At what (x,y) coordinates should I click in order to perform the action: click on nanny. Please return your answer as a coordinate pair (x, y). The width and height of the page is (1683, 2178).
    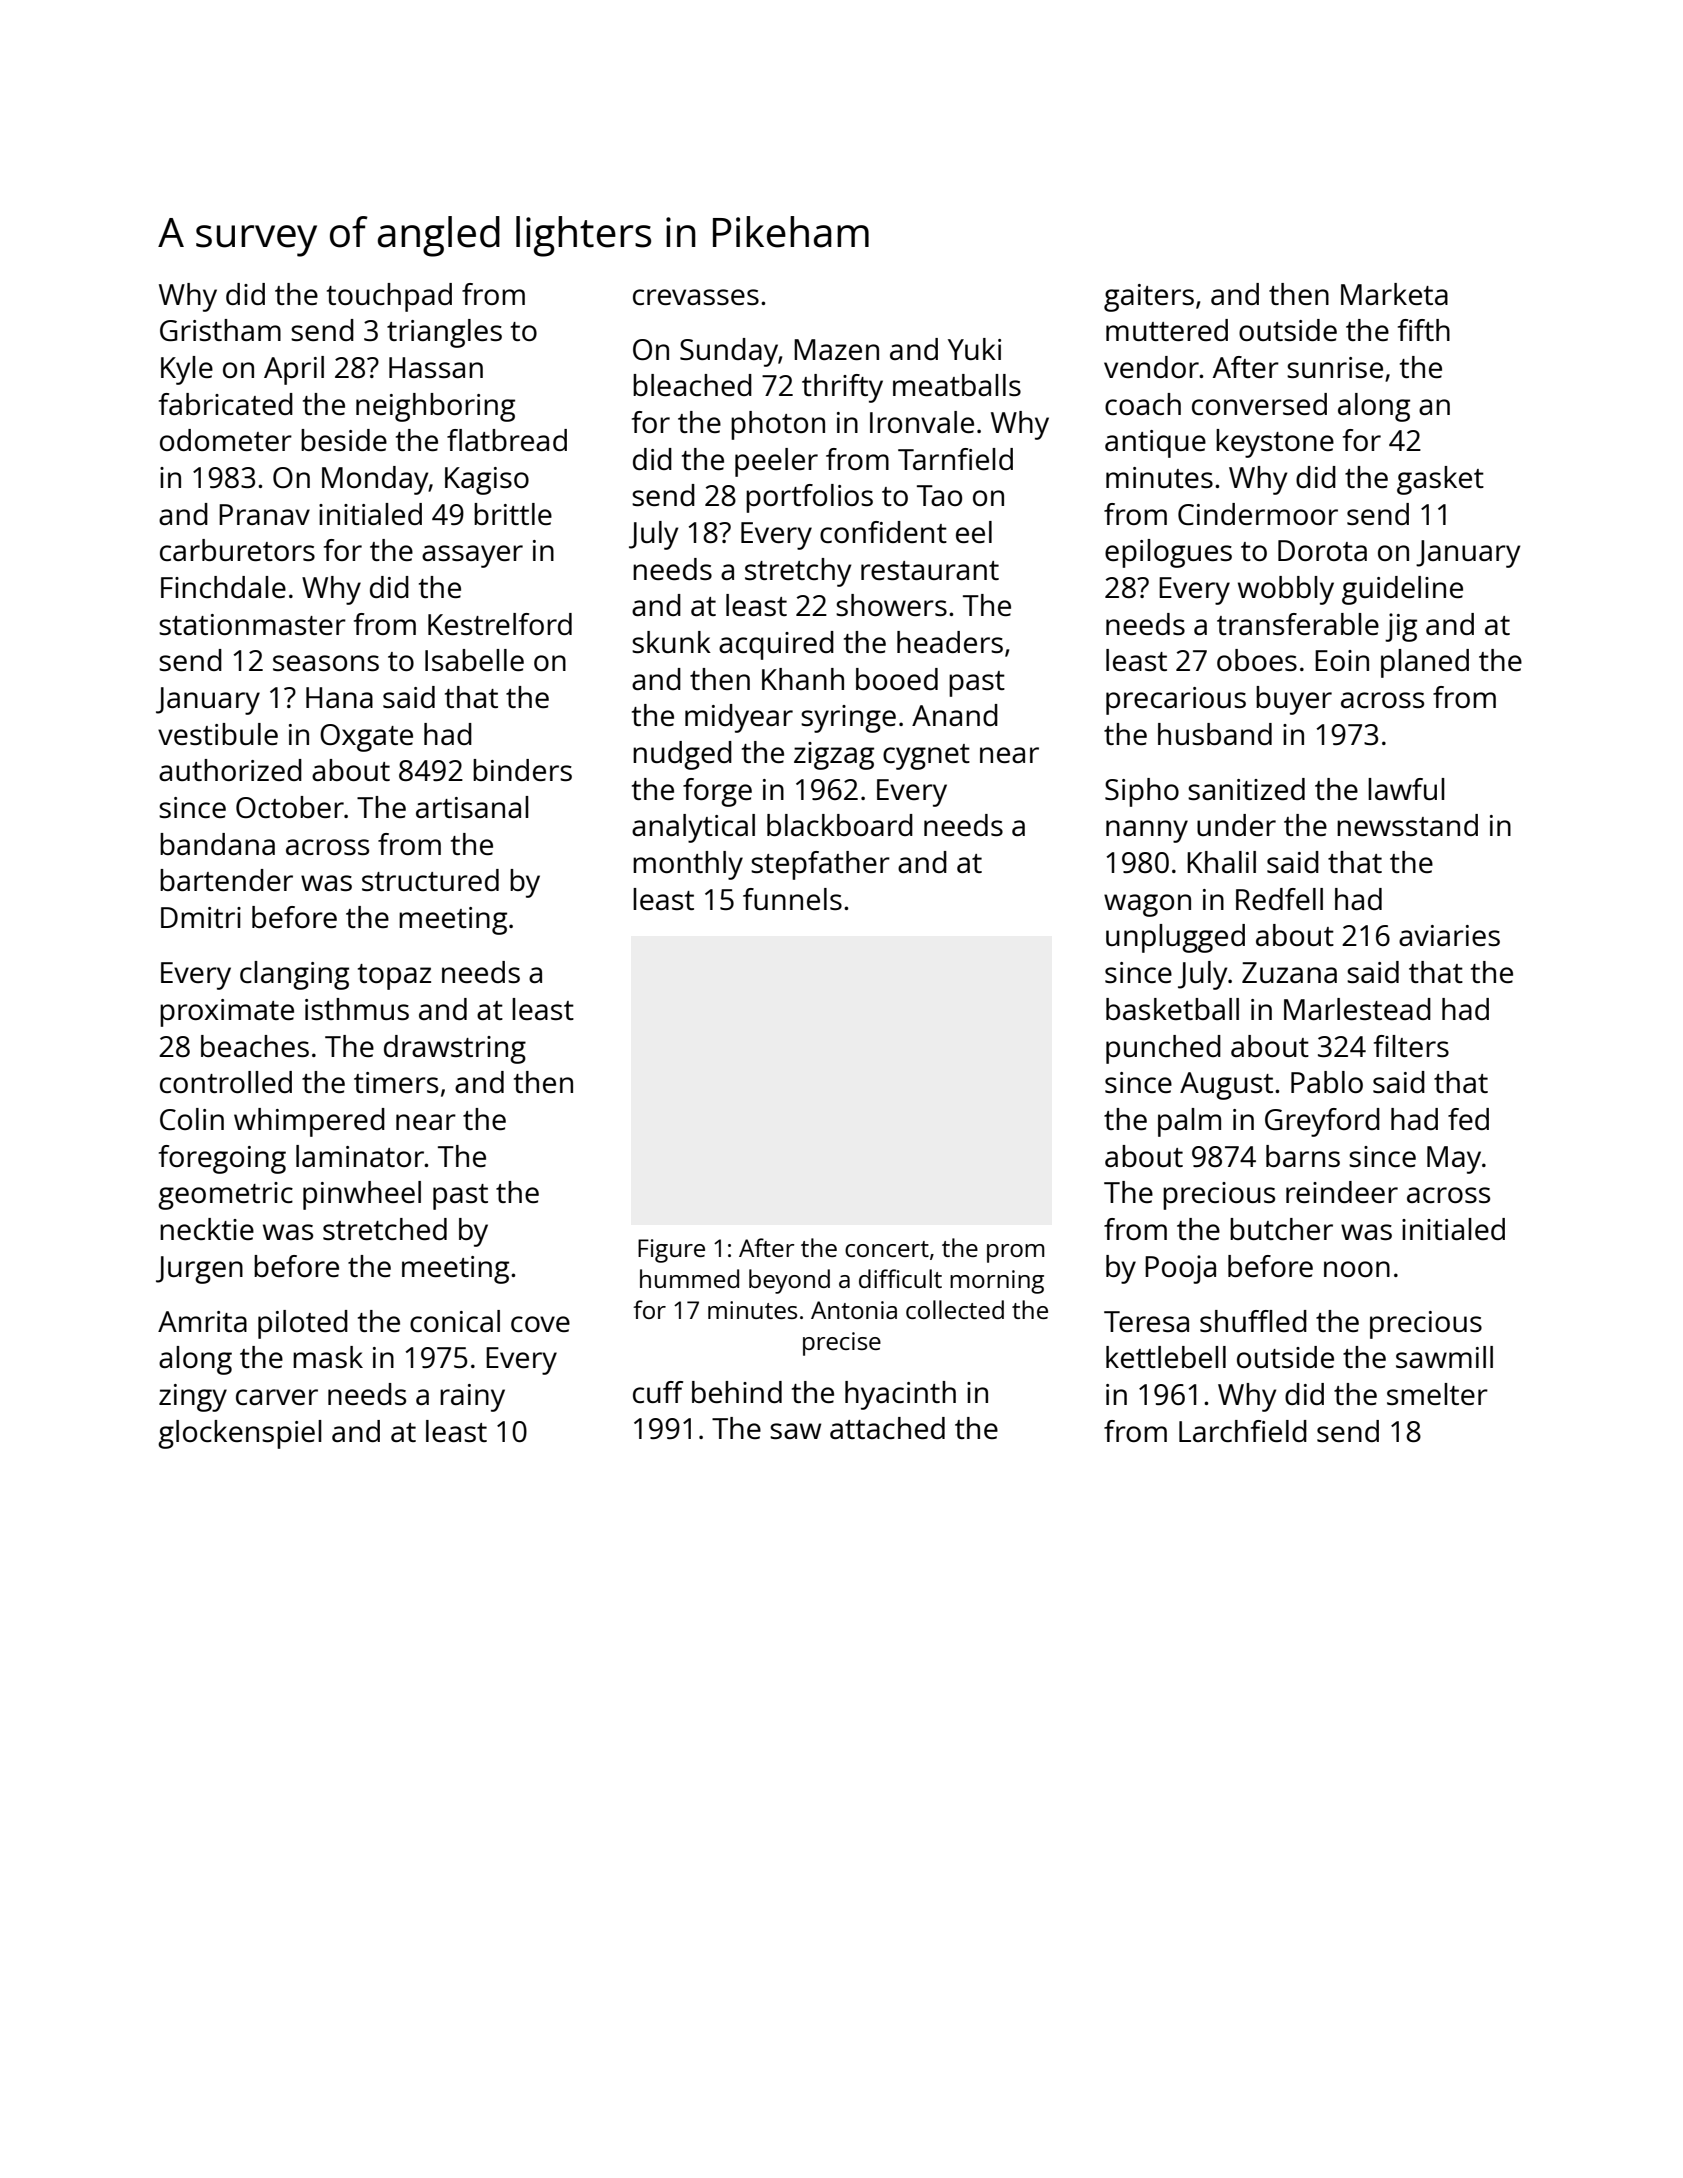
    Looking at the image, I should click on (1147, 831).
